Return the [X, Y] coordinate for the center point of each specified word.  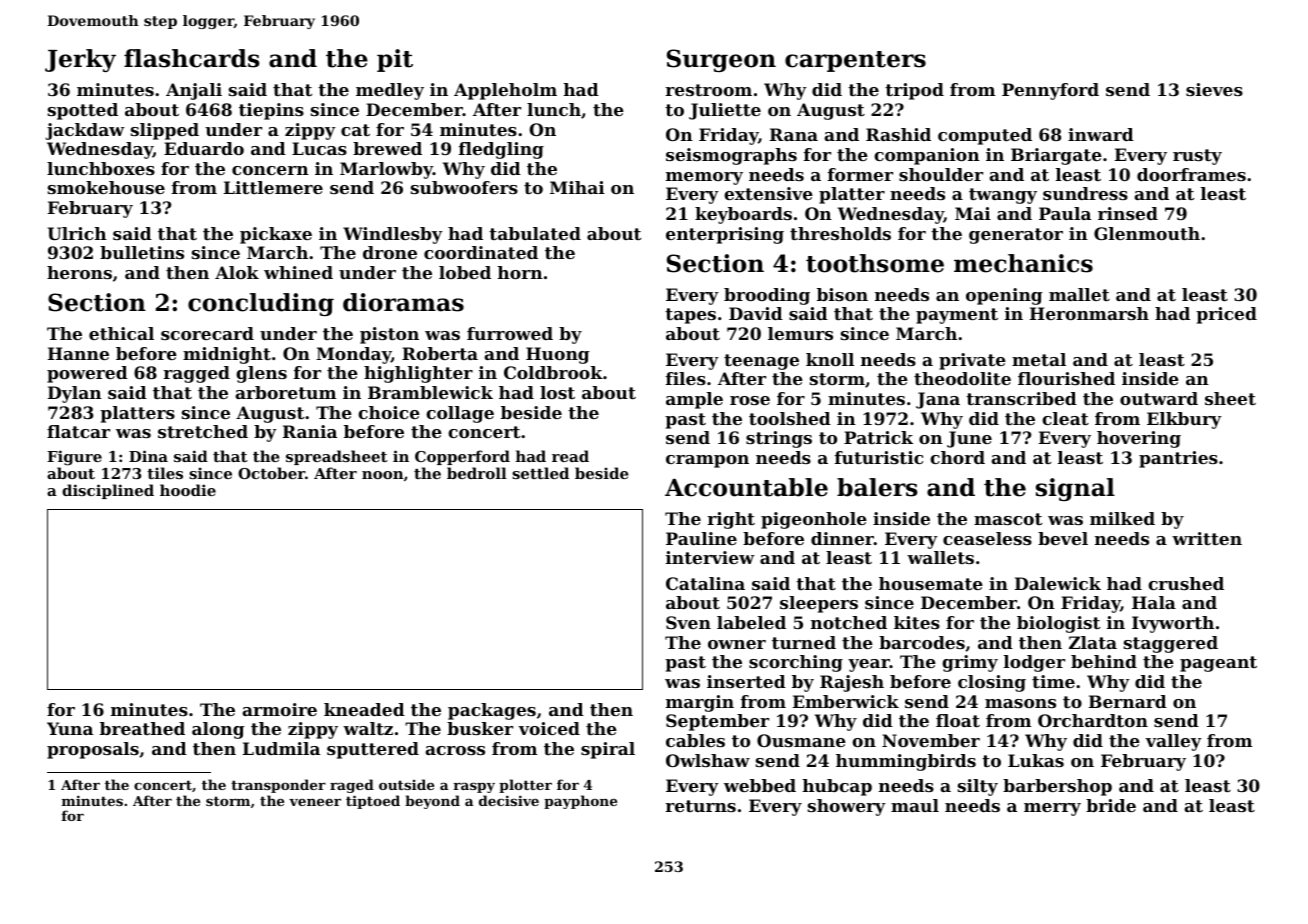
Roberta [440, 353]
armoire [279, 709]
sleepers [819, 604]
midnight [227, 355]
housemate [931, 583]
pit [395, 60]
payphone [580, 802]
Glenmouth [1147, 233]
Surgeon [721, 60]
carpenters [855, 61]
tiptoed [373, 802]
